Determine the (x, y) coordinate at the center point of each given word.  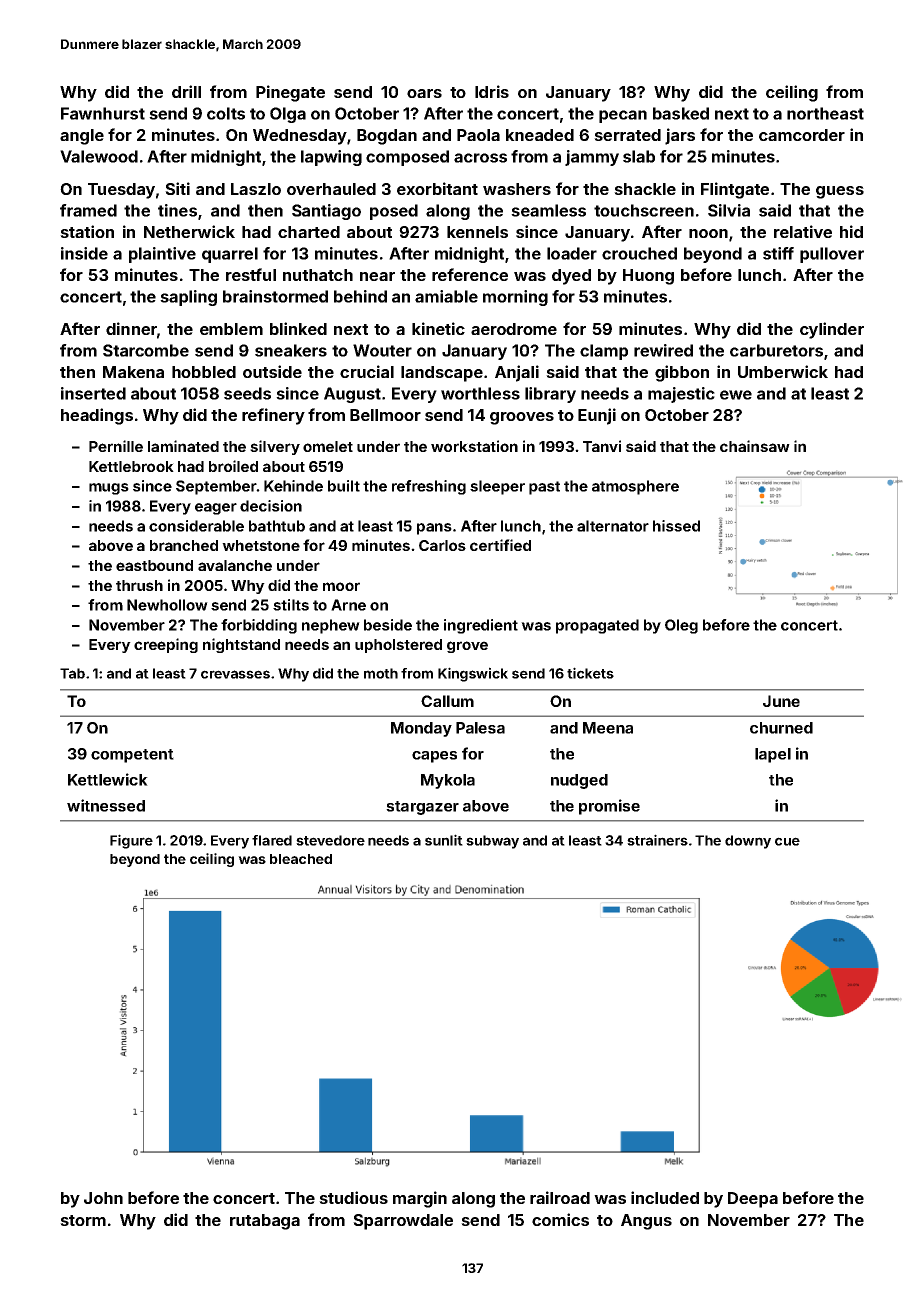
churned (781, 728)
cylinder (832, 330)
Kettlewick (108, 779)
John (103, 1198)
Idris (492, 91)
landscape (442, 374)
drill (186, 91)
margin (420, 1199)
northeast (825, 113)
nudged (579, 781)
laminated (183, 446)
